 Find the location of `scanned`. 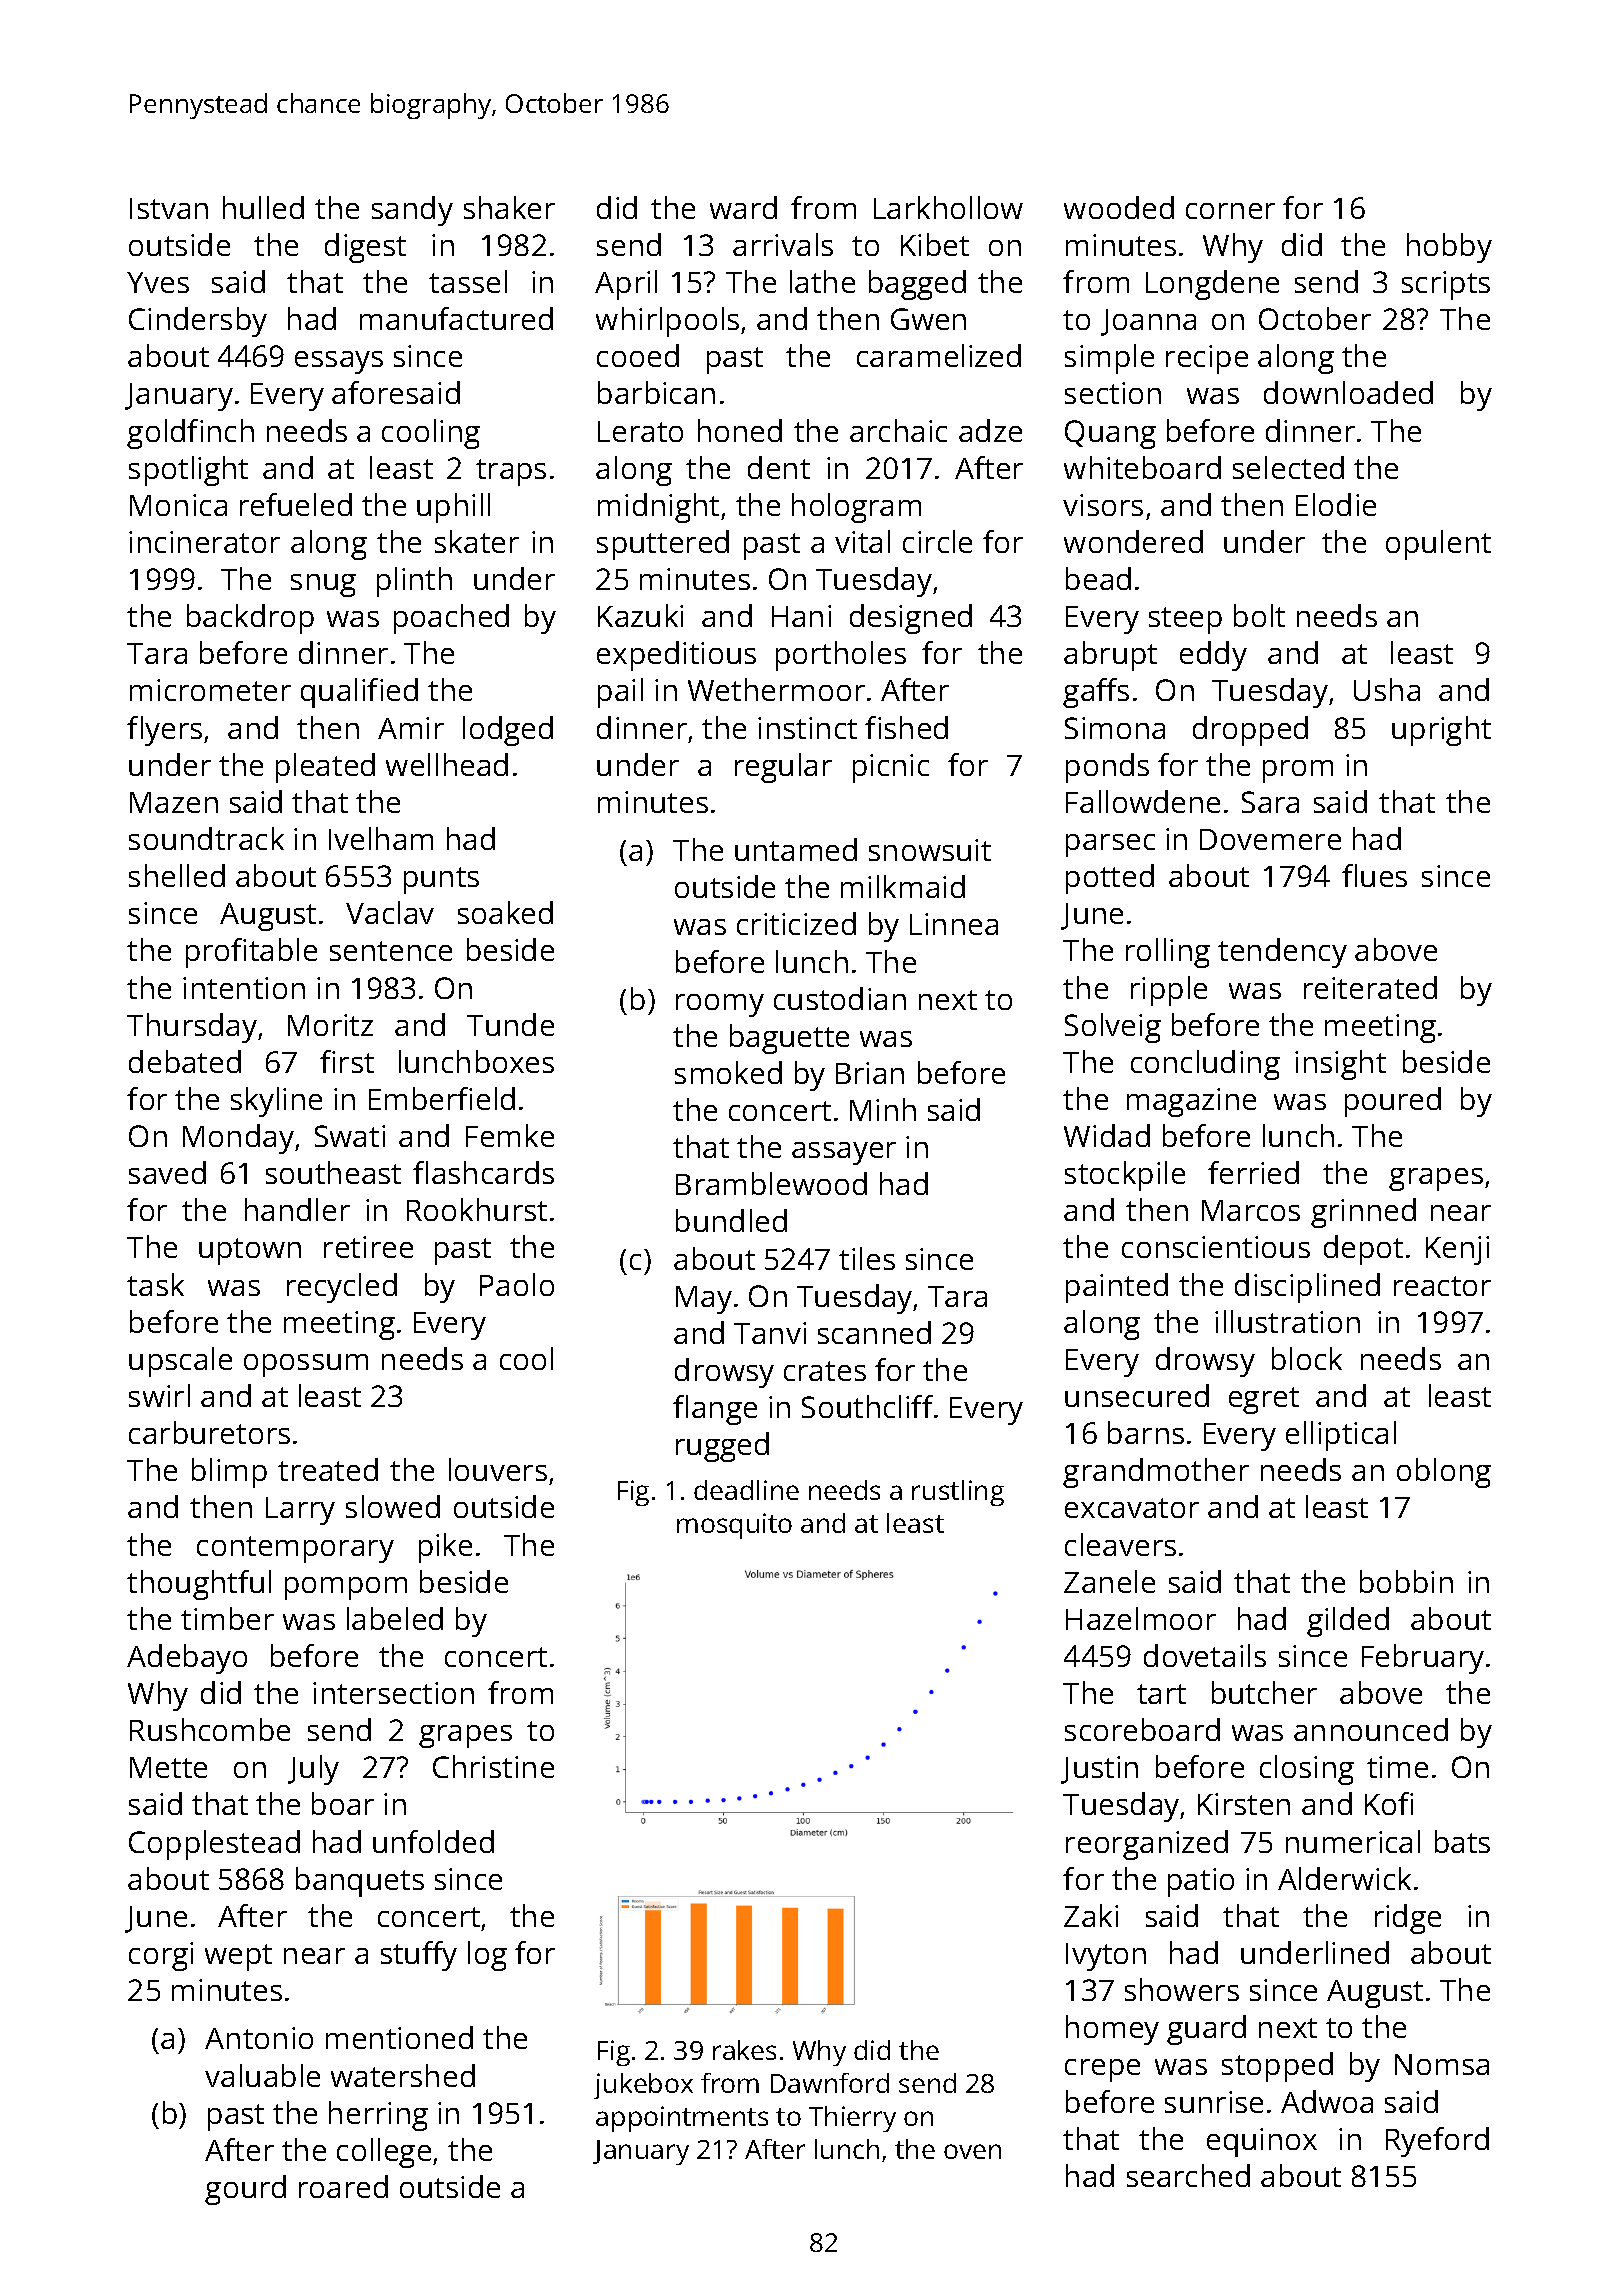

scanned is located at coordinates (874, 1332).
